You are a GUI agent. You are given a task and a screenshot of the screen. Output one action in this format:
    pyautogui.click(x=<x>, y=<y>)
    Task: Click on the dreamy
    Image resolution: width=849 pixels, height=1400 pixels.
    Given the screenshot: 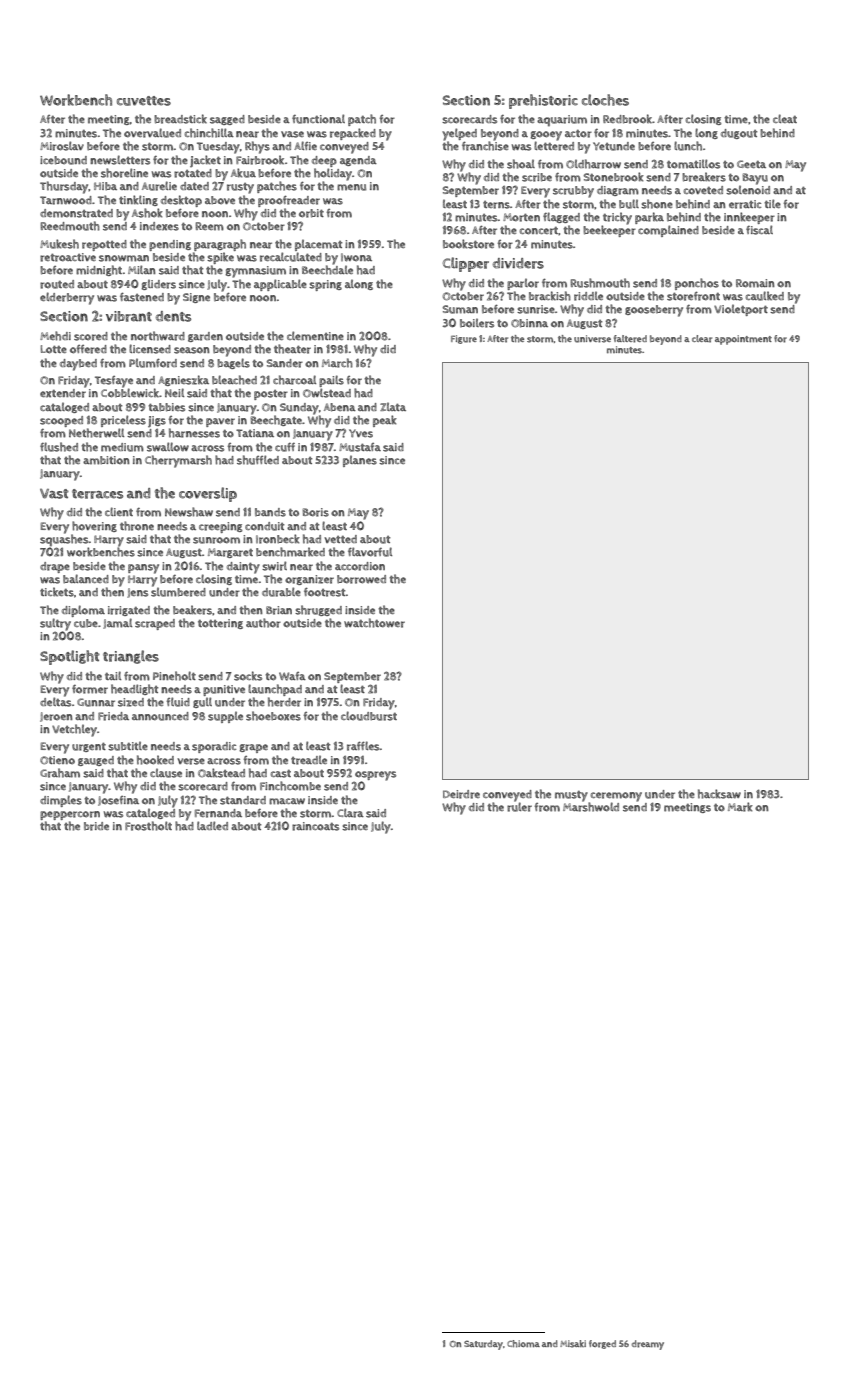 What is the action you would take?
    pyautogui.click(x=648, y=1345)
